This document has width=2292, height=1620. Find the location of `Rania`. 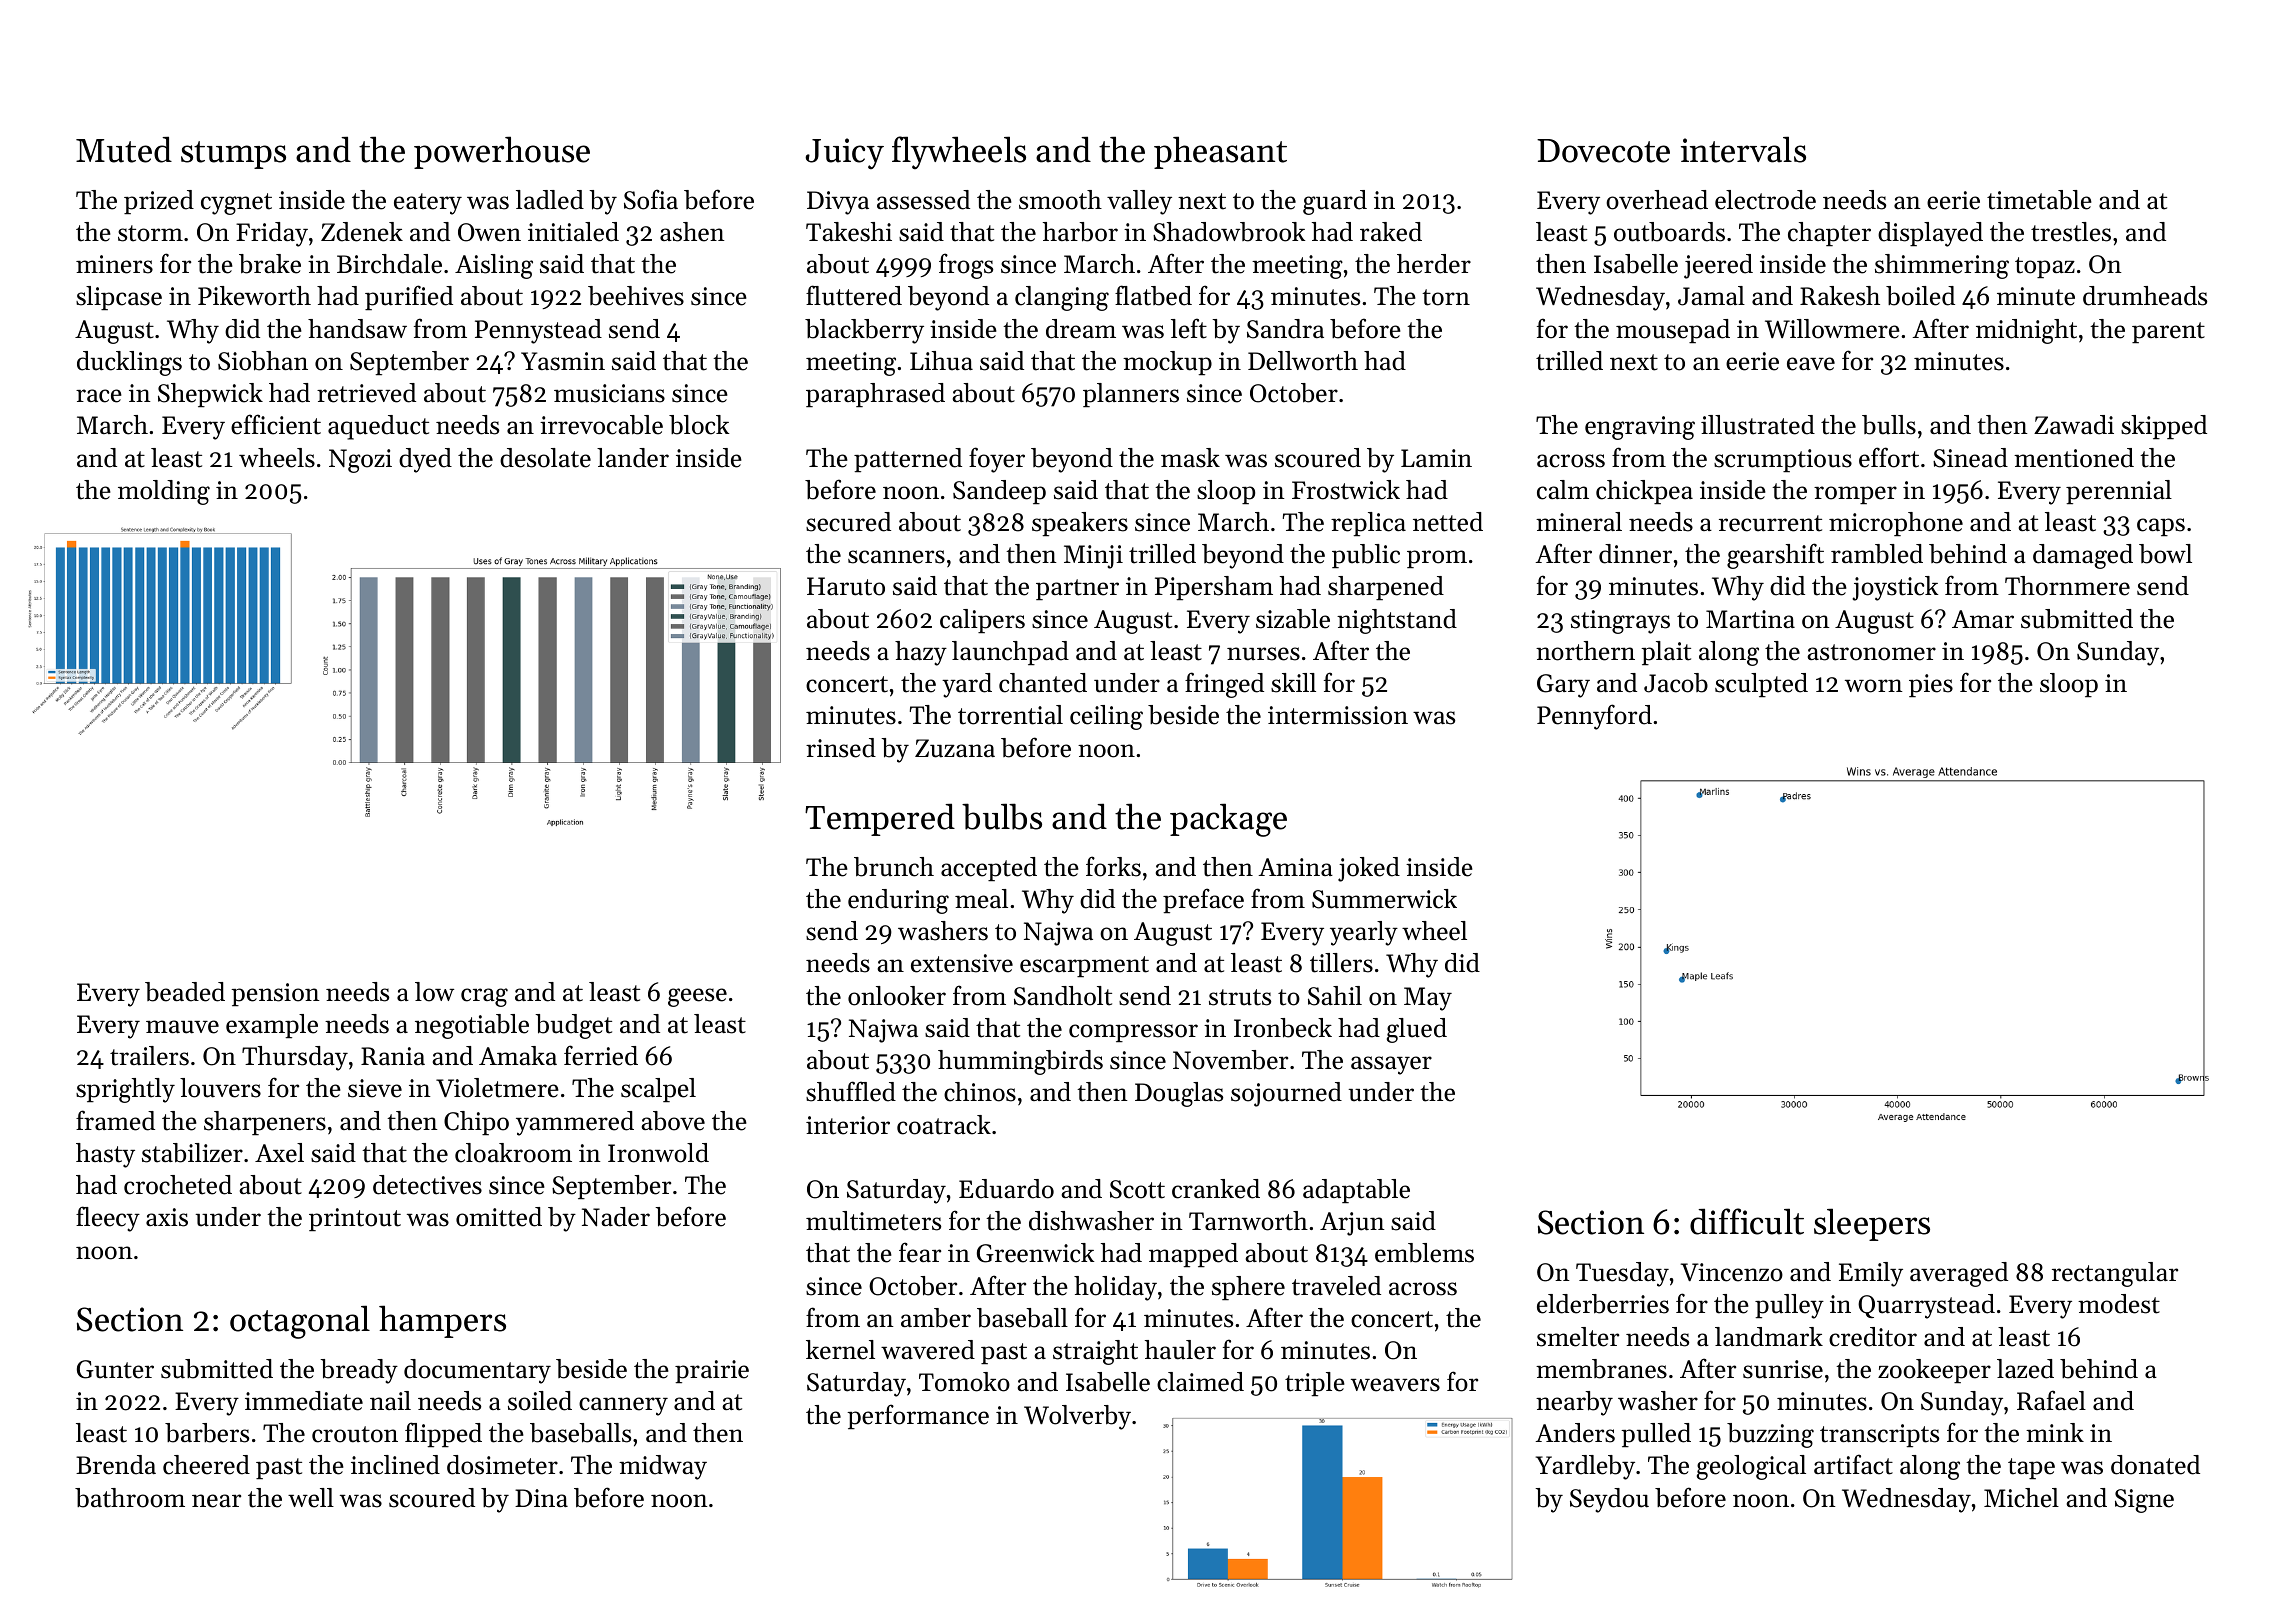

Rania is located at coordinates (393, 1056).
